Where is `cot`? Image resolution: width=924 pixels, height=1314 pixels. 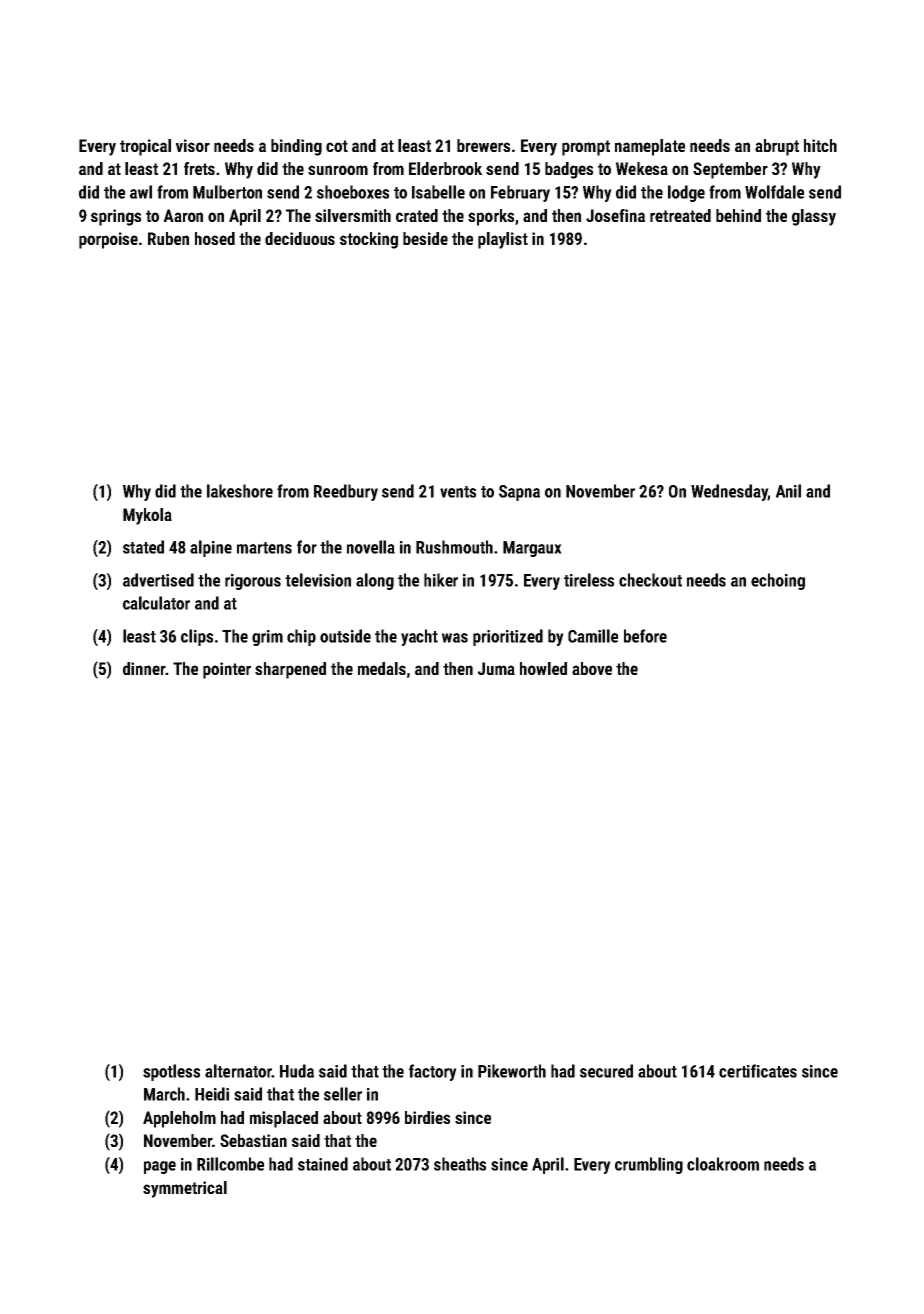
cot is located at coordinates (337, 146).
